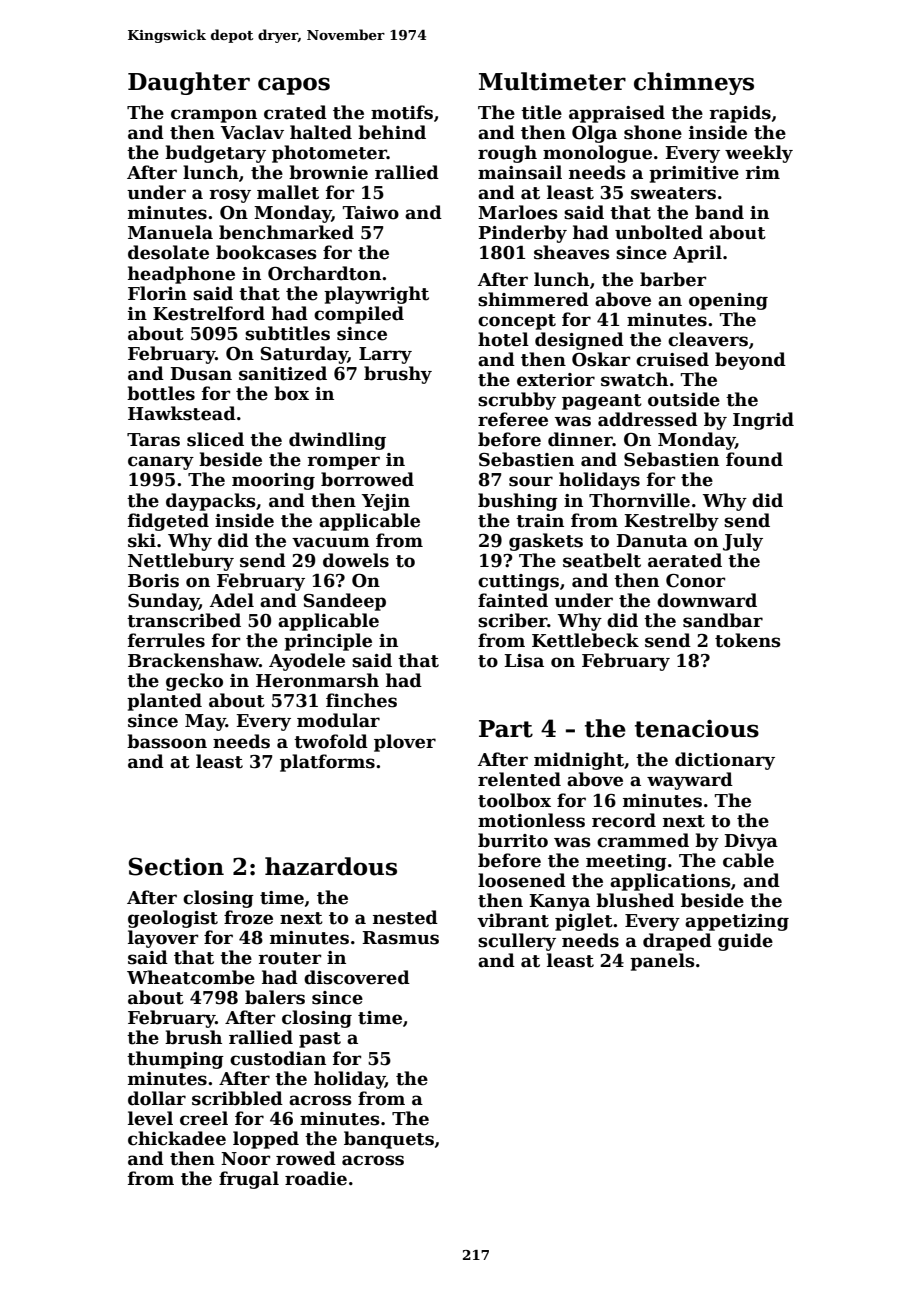 The height and width of the screenshot is (1311, 924). Describe the element at coordinates (376, 295) in the screenshot. I see `playwright` at that location.
